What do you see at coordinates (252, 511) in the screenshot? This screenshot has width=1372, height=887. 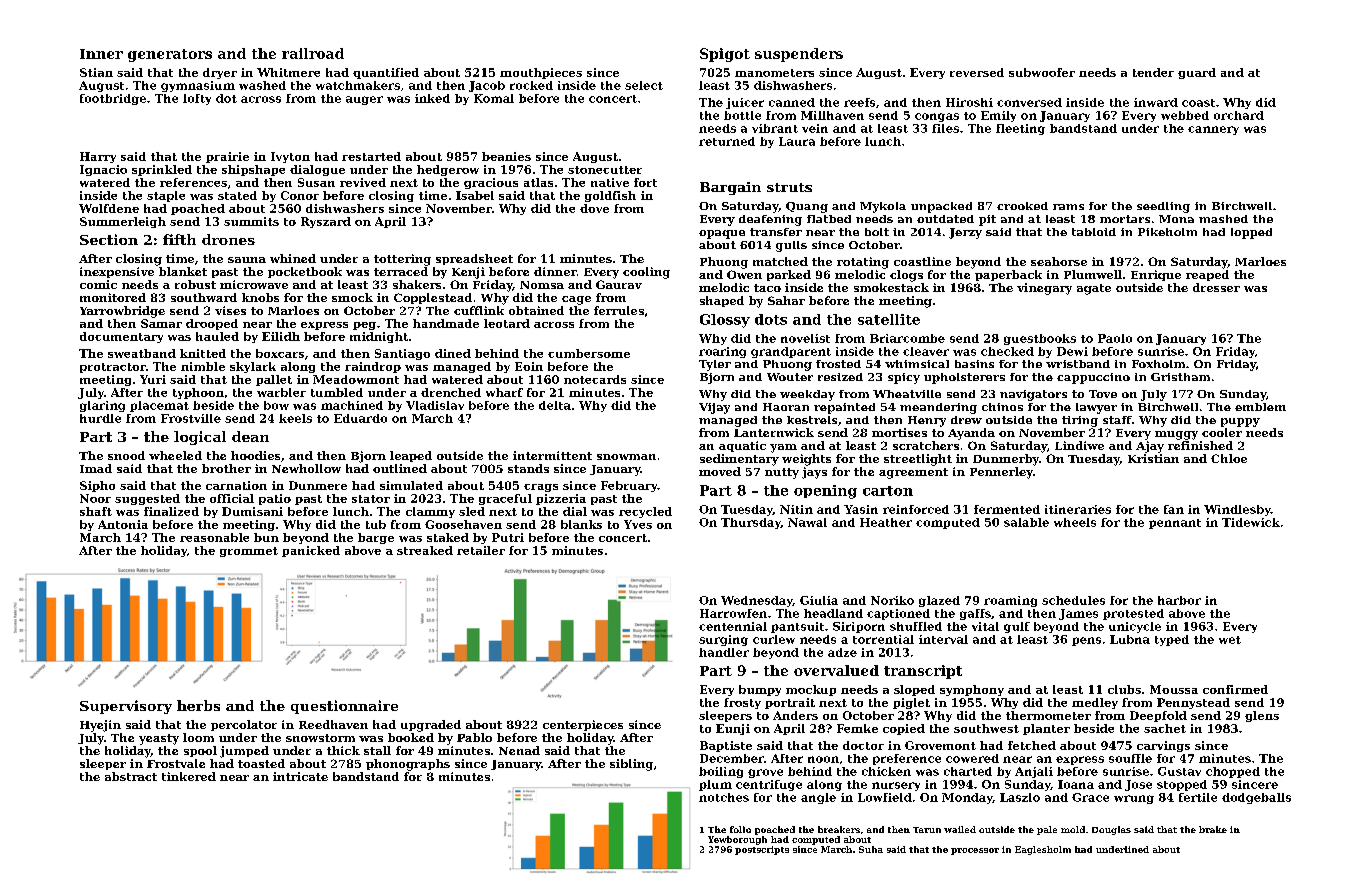 I see `Dumisani` at bounding box center [252, 511].
